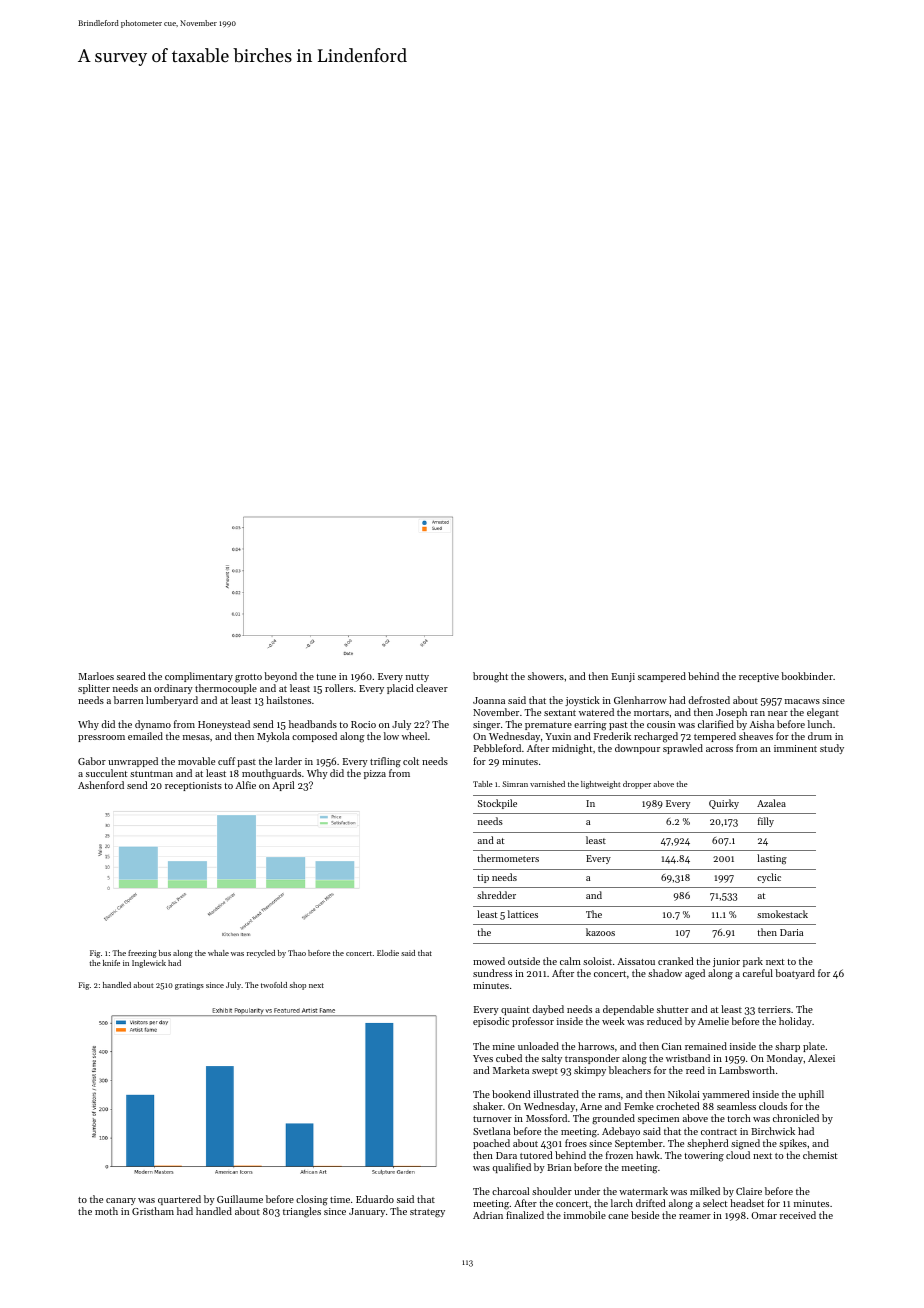 Image resolution: width=924 pixels, height=1308 pixels. What do you see at coordinates (363, 724) in the screenshot?
I see `Rocio` at bounding box center [363, 724].
